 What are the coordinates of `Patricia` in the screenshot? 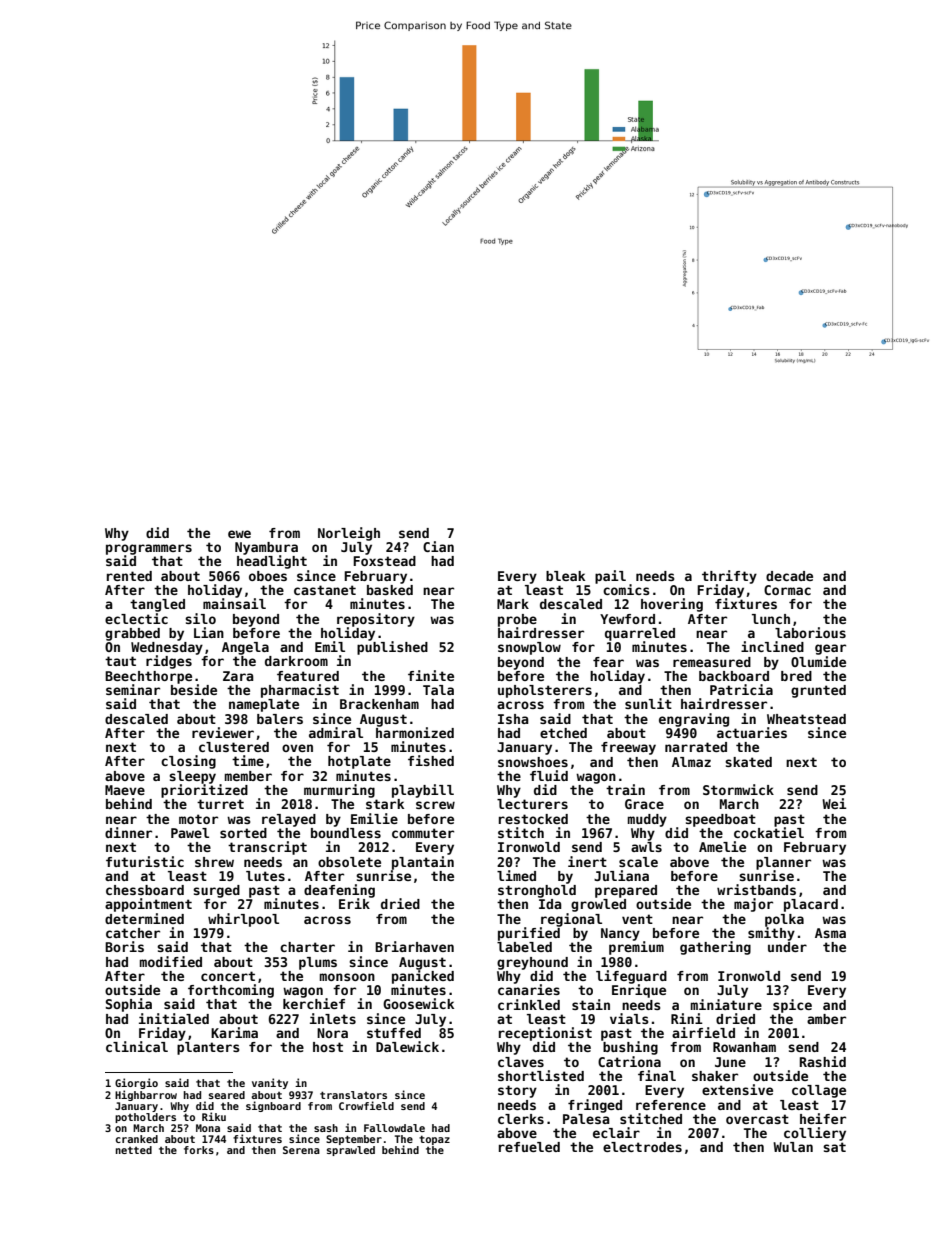 It's located at (741, 689).
